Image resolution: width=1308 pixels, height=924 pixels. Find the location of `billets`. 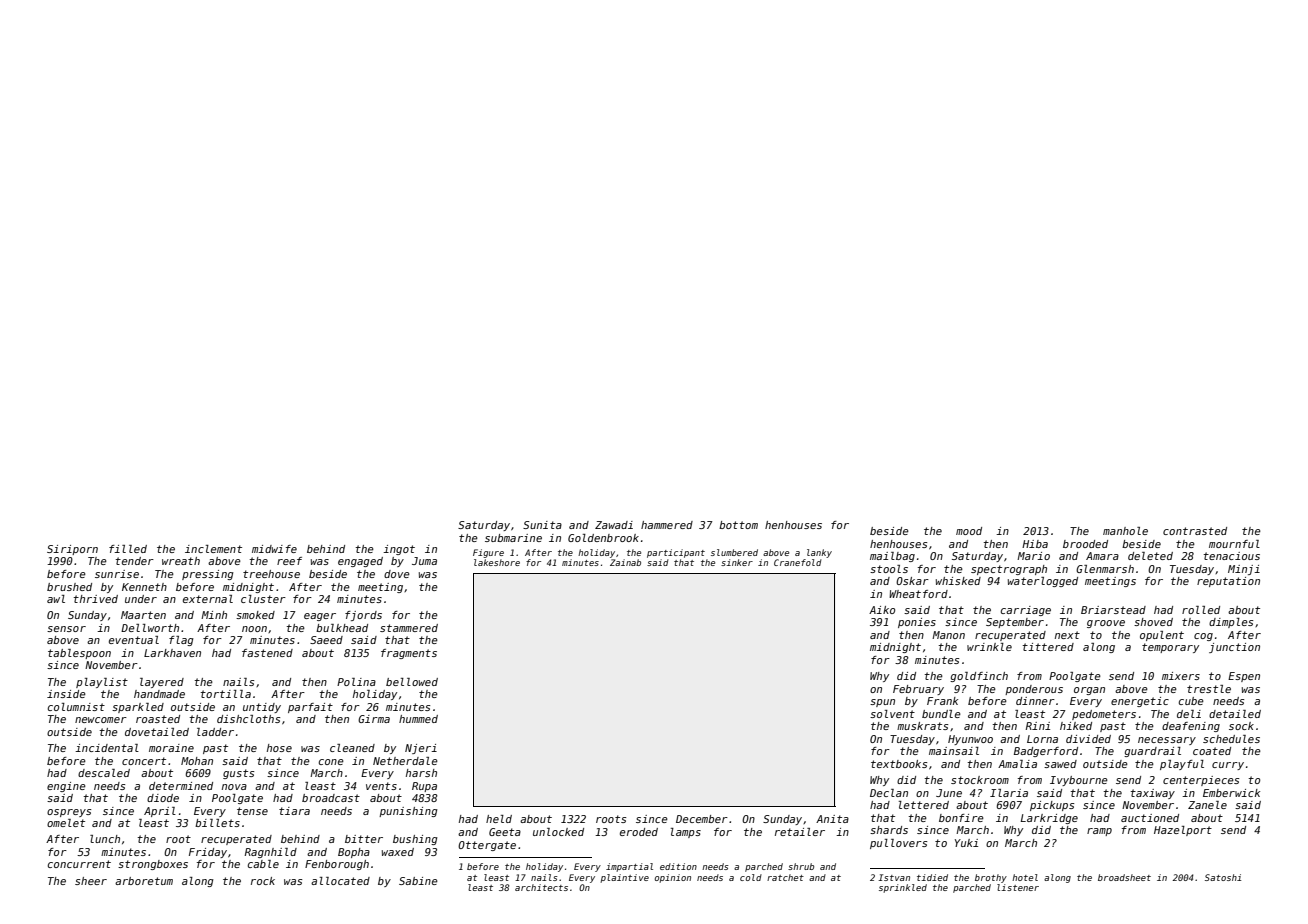

billets is located at coordinates (217, 823).
